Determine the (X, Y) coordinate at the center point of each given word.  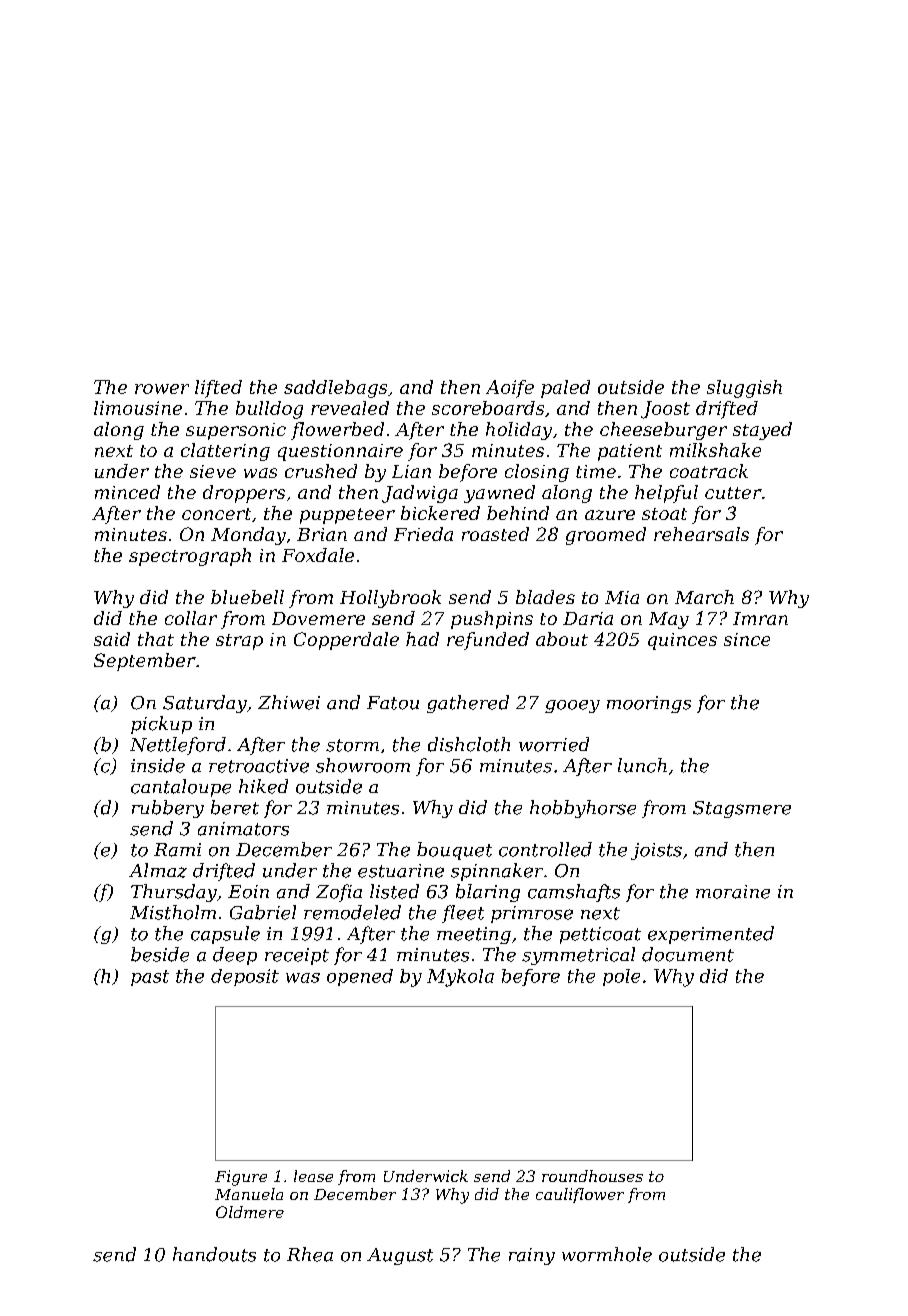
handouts (214, 1254)
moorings (649, 704)
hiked (263, 786)
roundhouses (592, 1176)
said (112, 639)
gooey (572, 706)
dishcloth (469, 744)
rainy (532, 1256)
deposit (245, 977)
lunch (642, 765)
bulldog (269, 410)
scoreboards (488, 408)
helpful (666, 494)
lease (313, 1176)
